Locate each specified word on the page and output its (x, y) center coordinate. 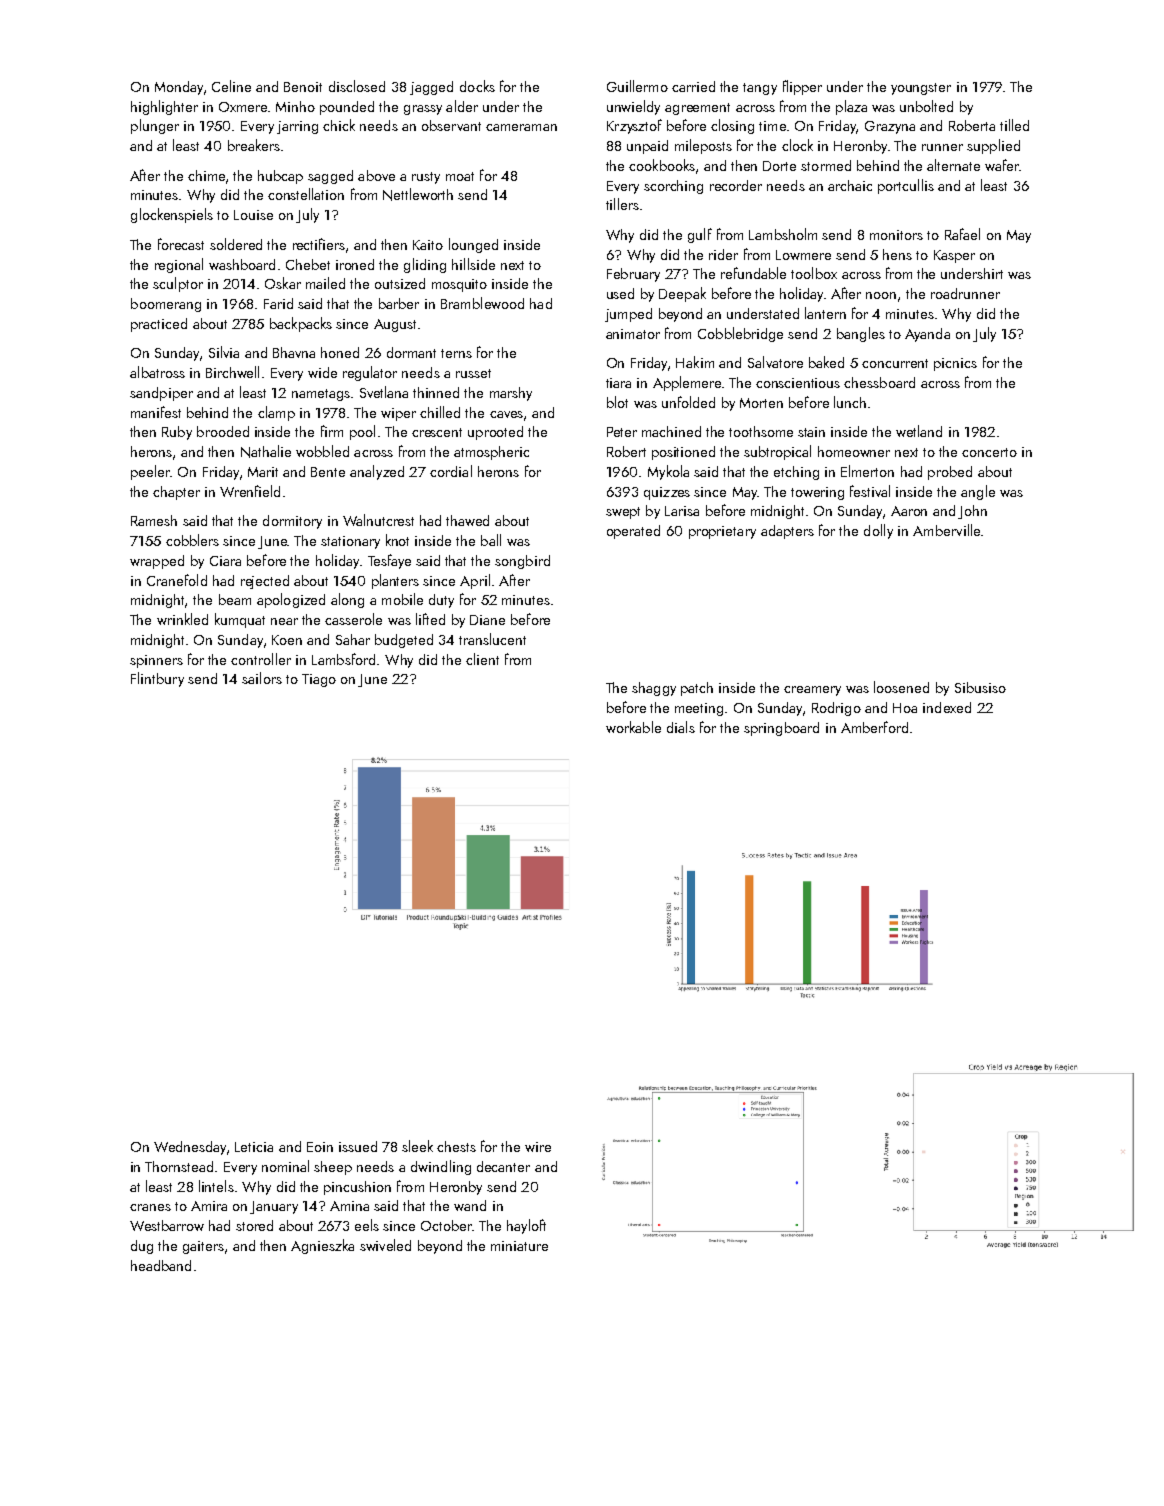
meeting (699, 709)
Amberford (874, 727)
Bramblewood (482, 303)
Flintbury (157, 679)
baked (826, 362)
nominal (285, 1166)
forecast (181, 244)
